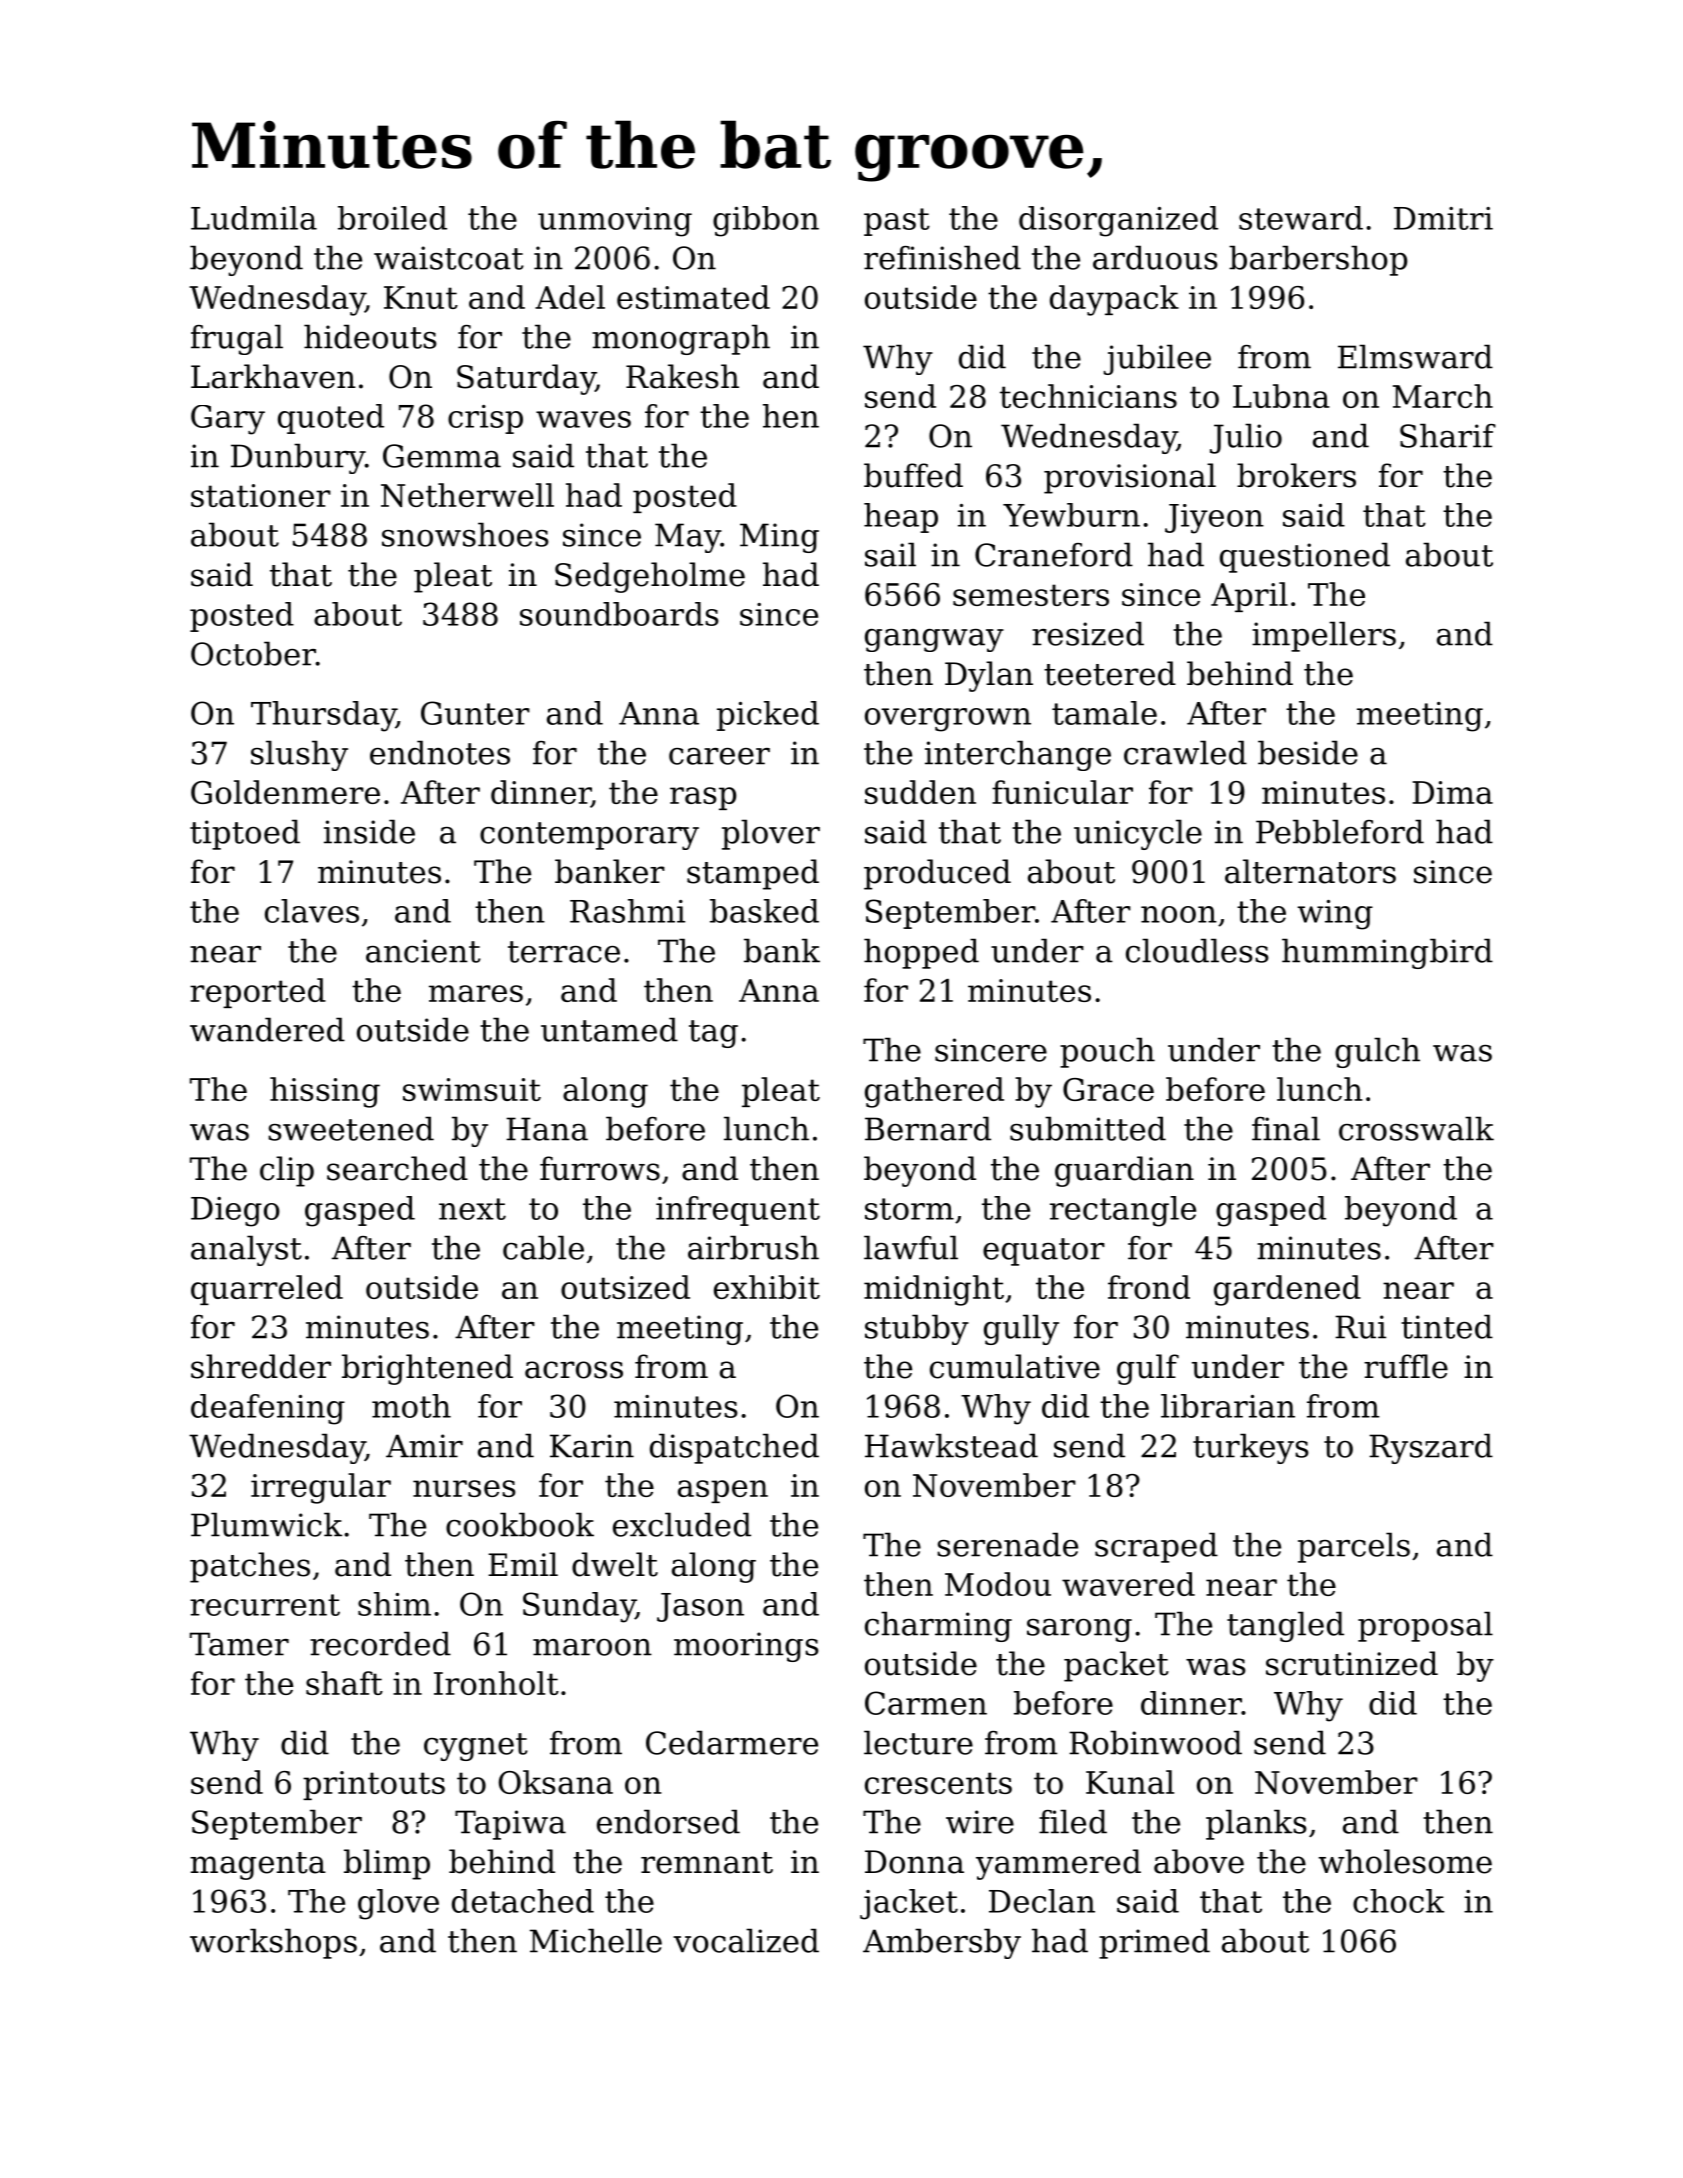 Image resolution: width=1683 pixels, height=2178 pixels. I want to click on aspen, so click(723, 1491).
